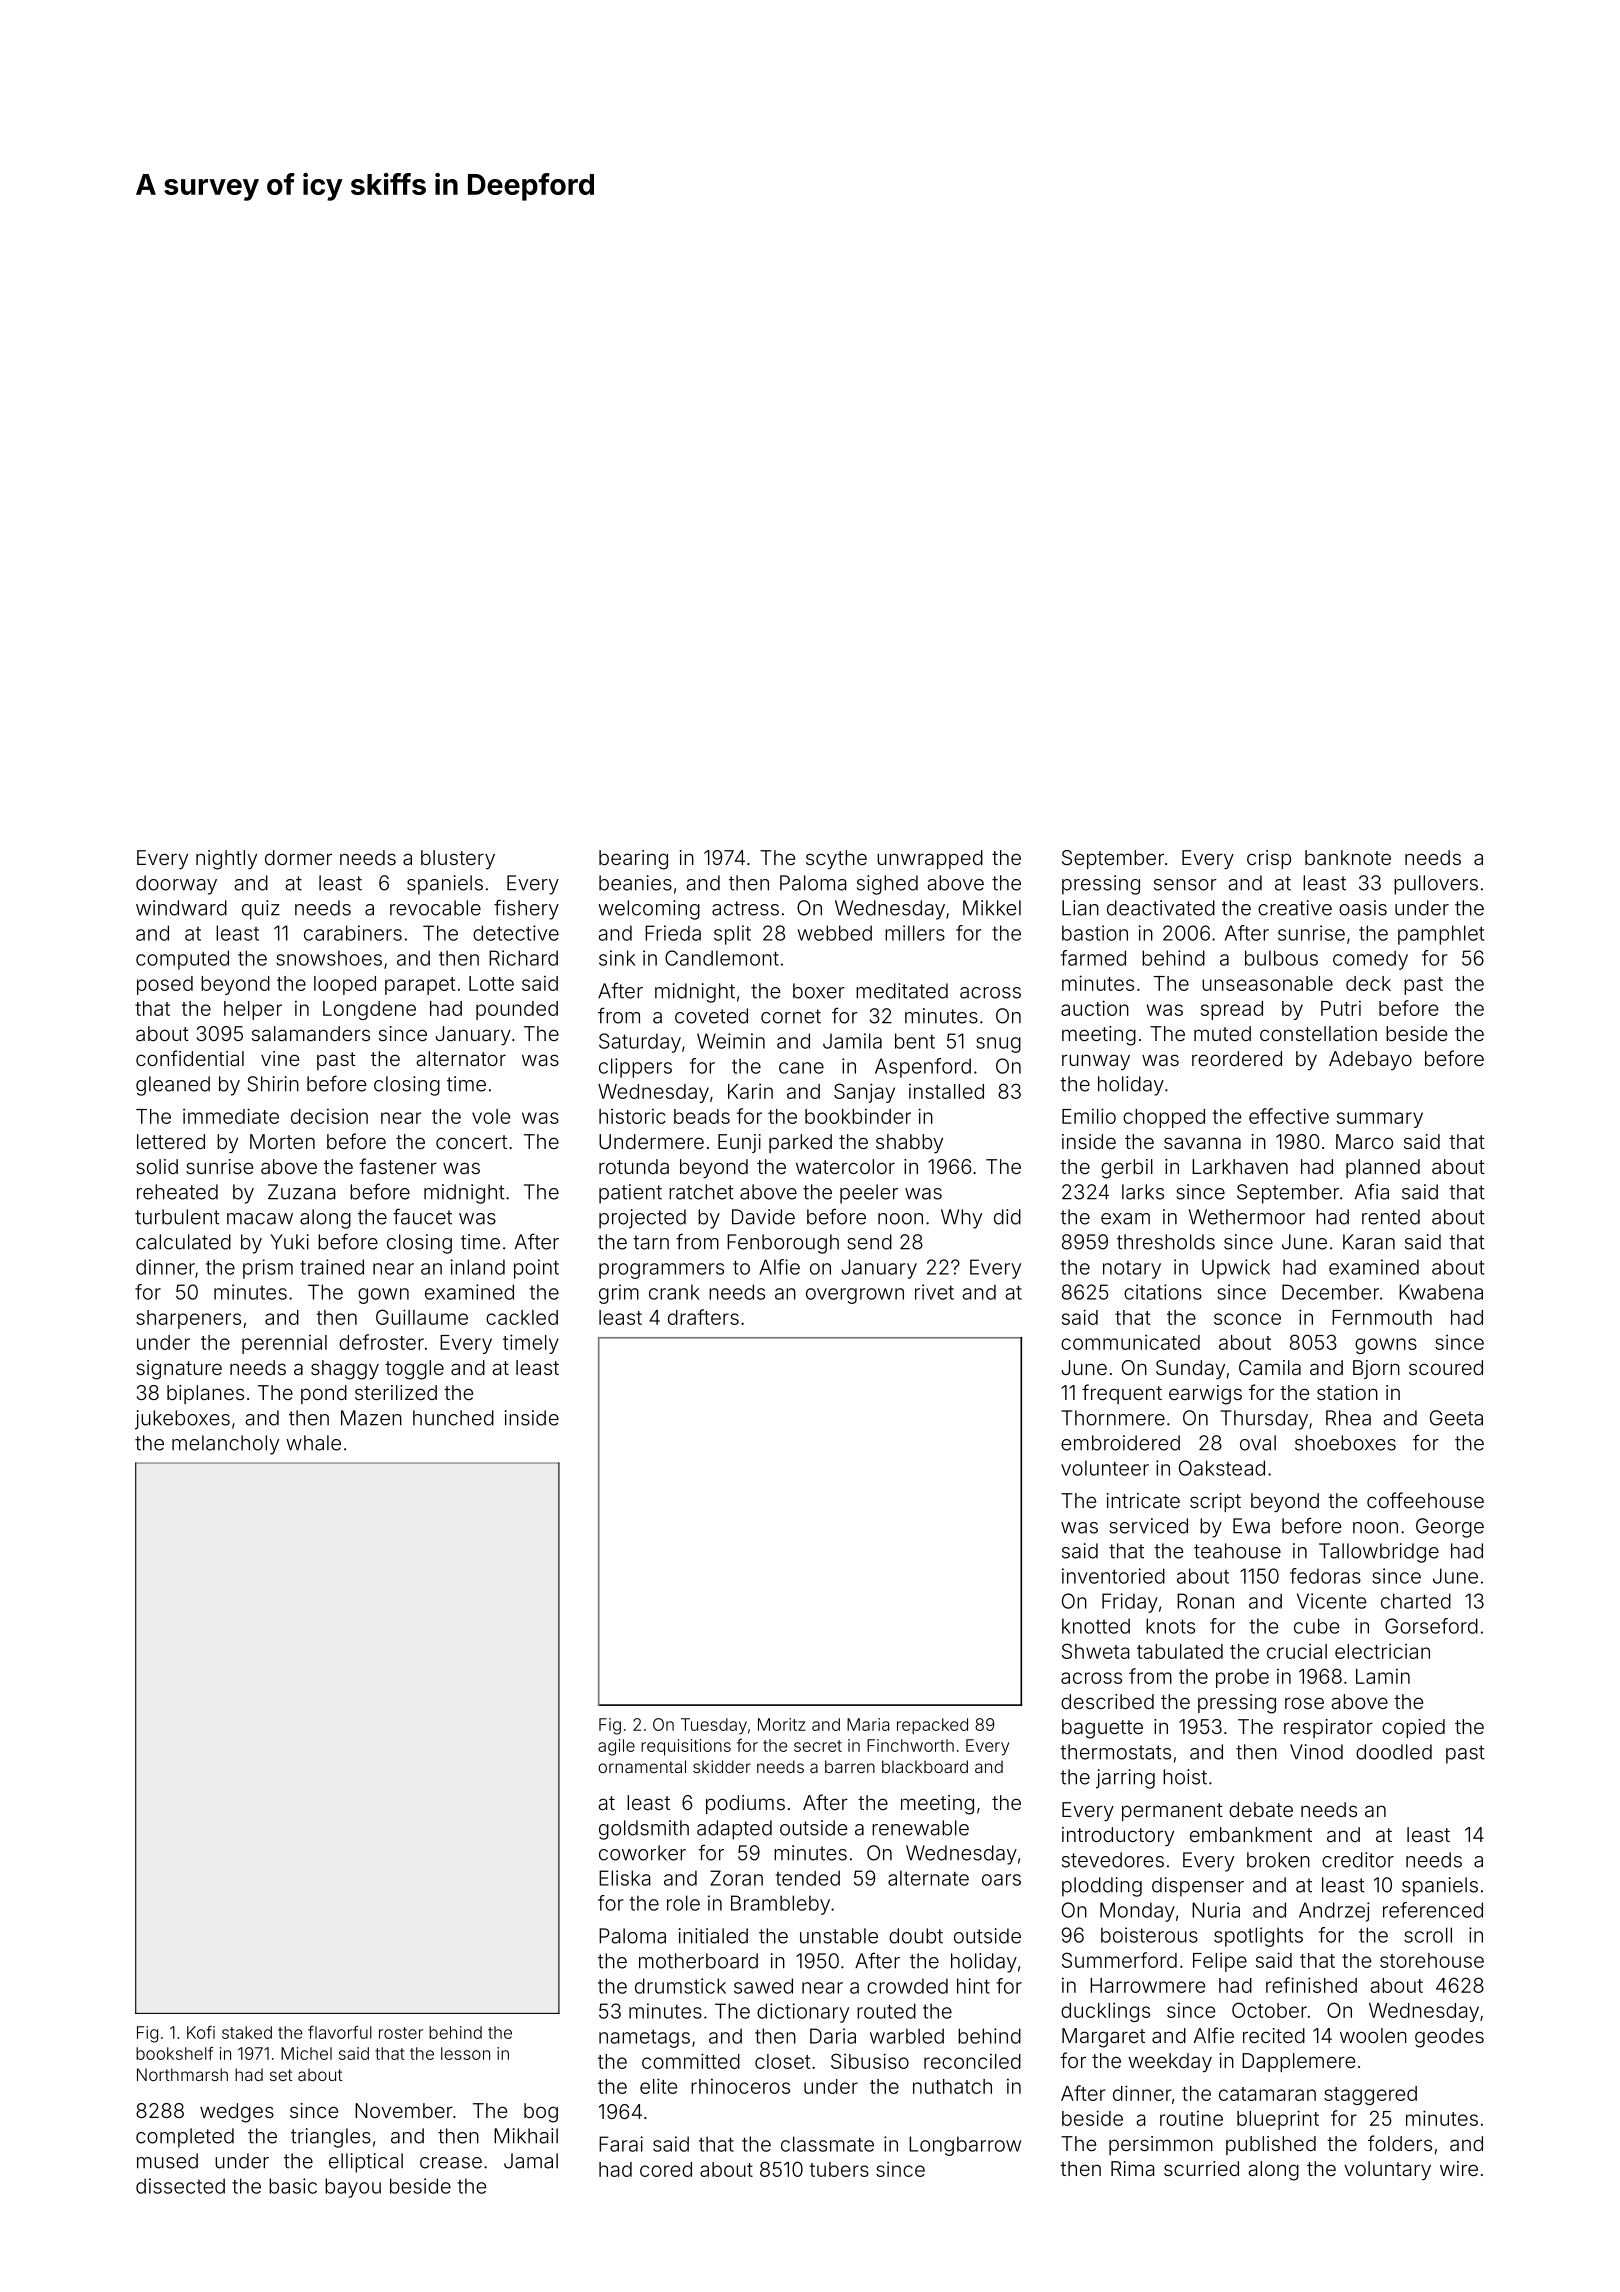 The height and width of the image is (2292, 1620). What do you see at coordinates (635, 883) in the image?
I see `beanies` at bounding box center [635, 883].
